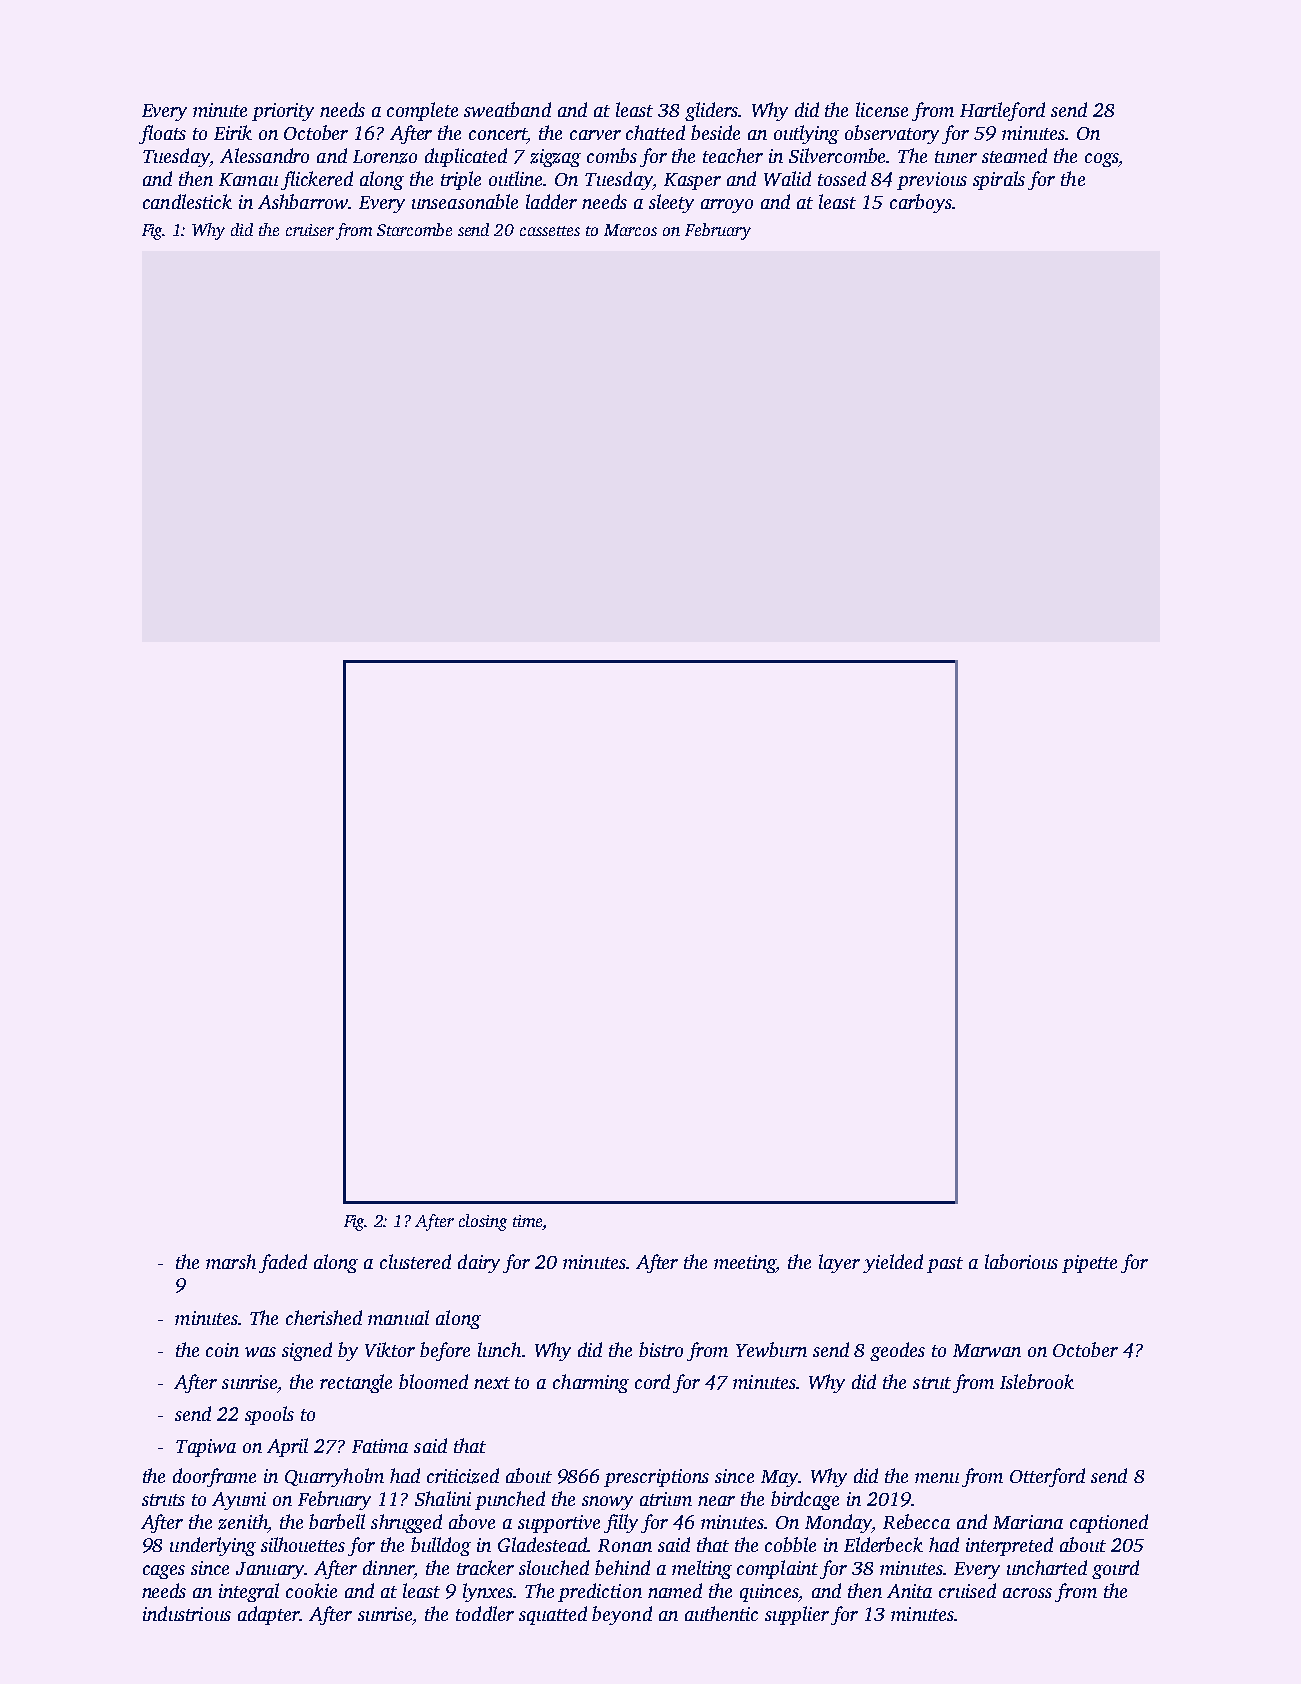 The image size is (1301, 1684). I want to click on time, so click(528, 1222).
